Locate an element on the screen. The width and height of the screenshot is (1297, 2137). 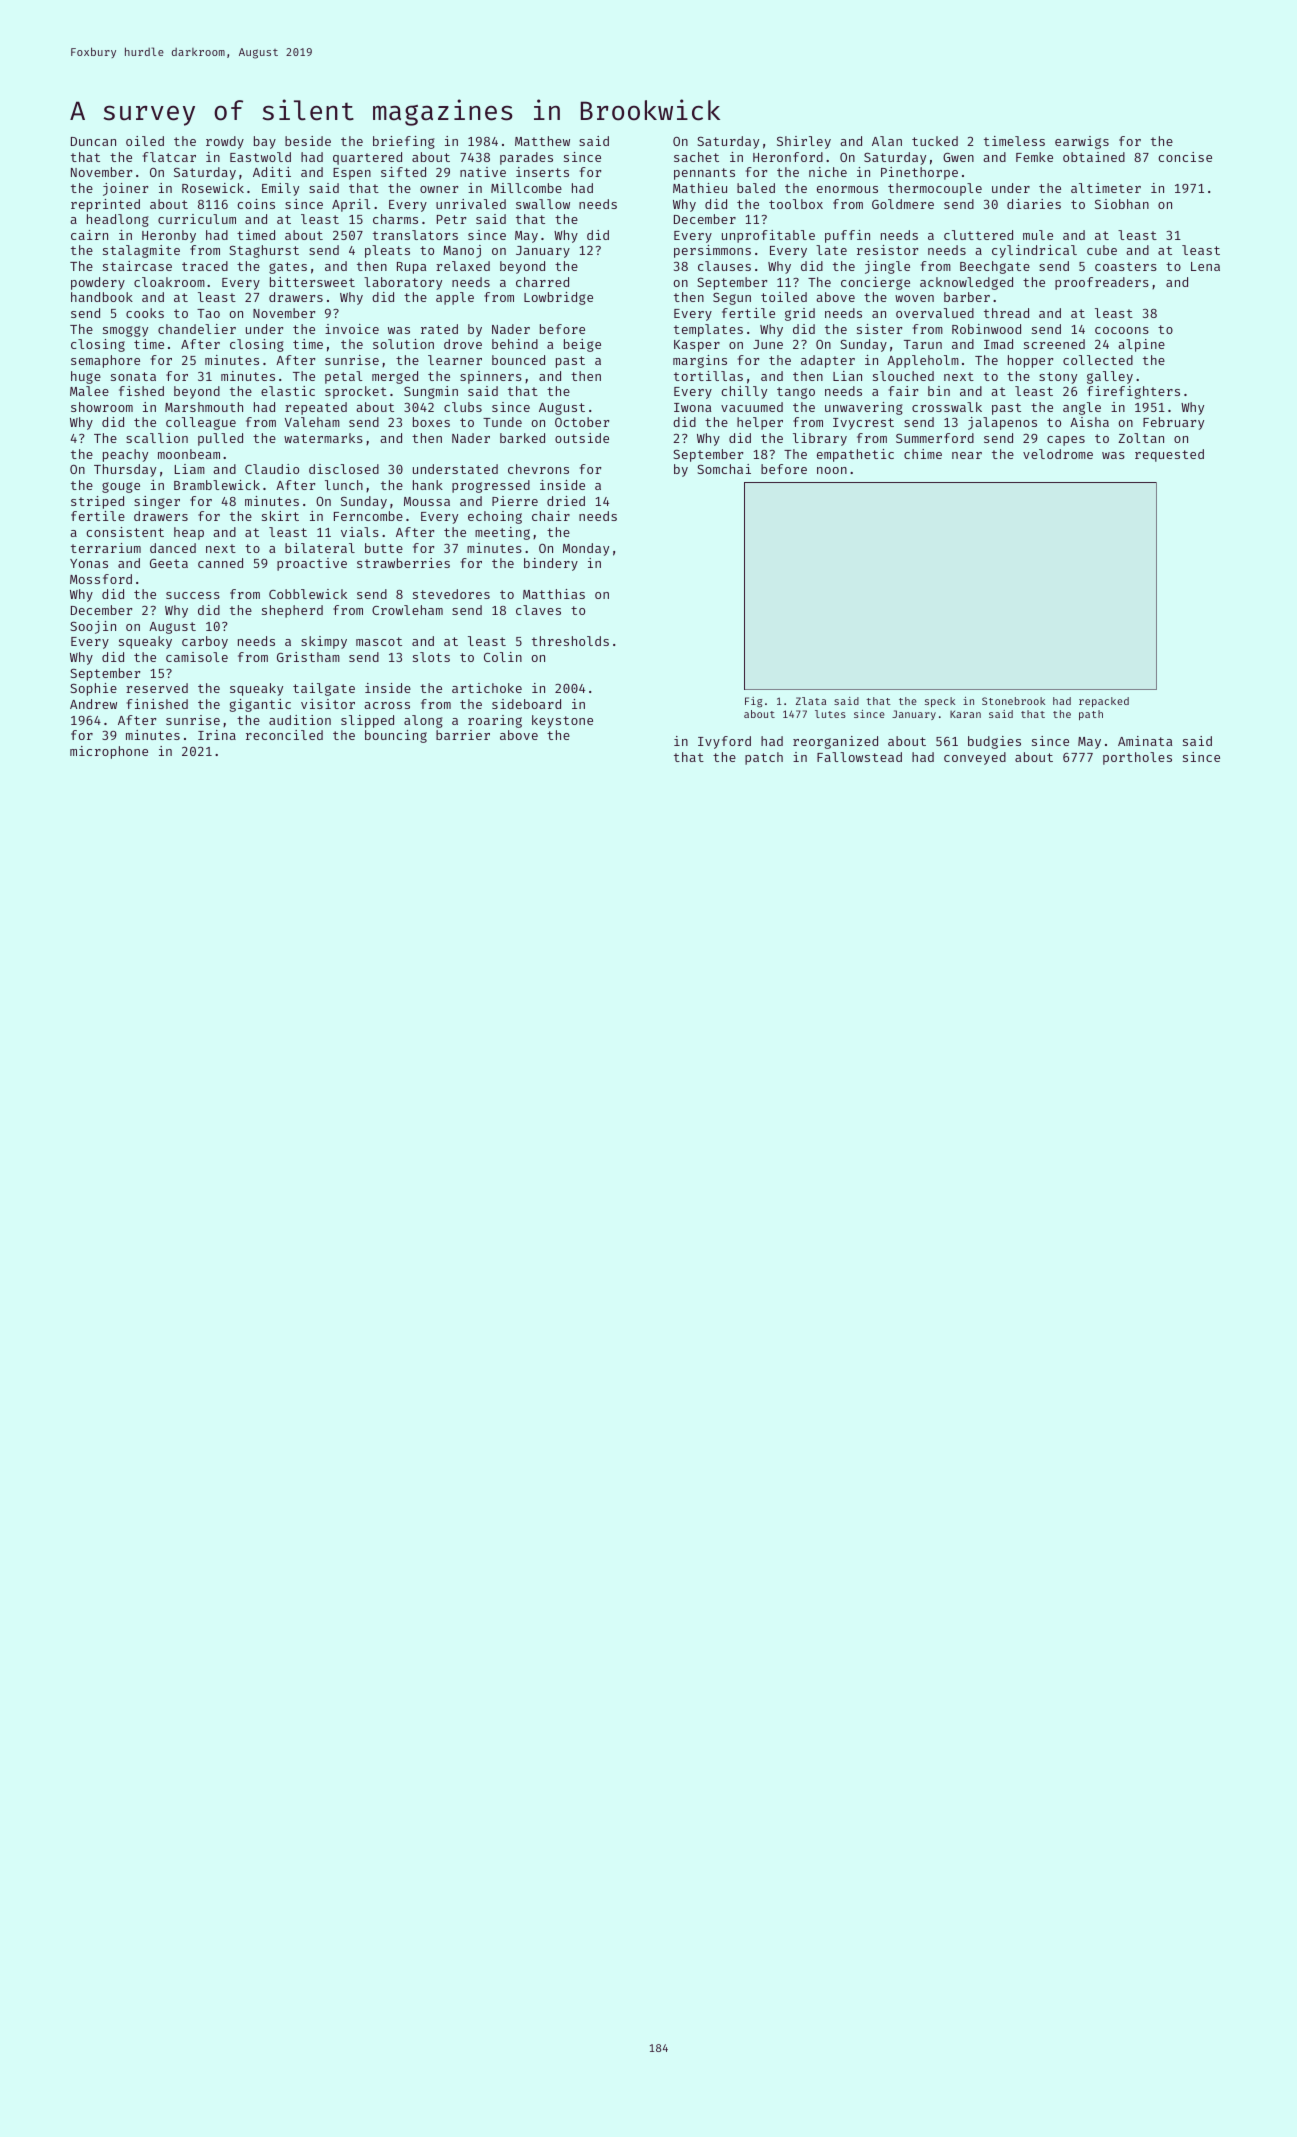
earwigs is located at coordinates (1082, 142).
